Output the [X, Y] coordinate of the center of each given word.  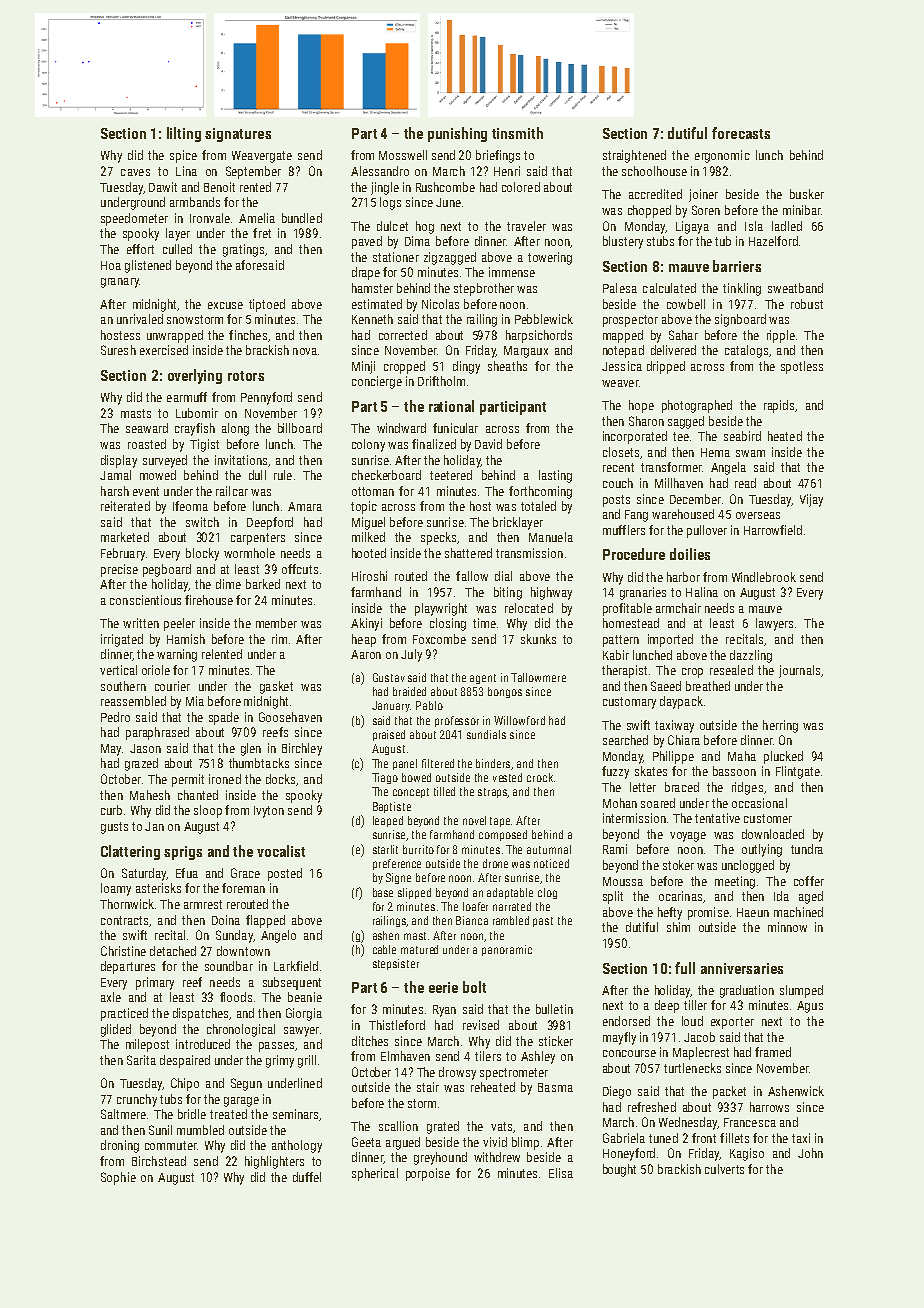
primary [155, 983]
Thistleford [397, 1025]
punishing [457, 134]
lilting [184, 134]
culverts [724, 1169]
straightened [634, 156]
